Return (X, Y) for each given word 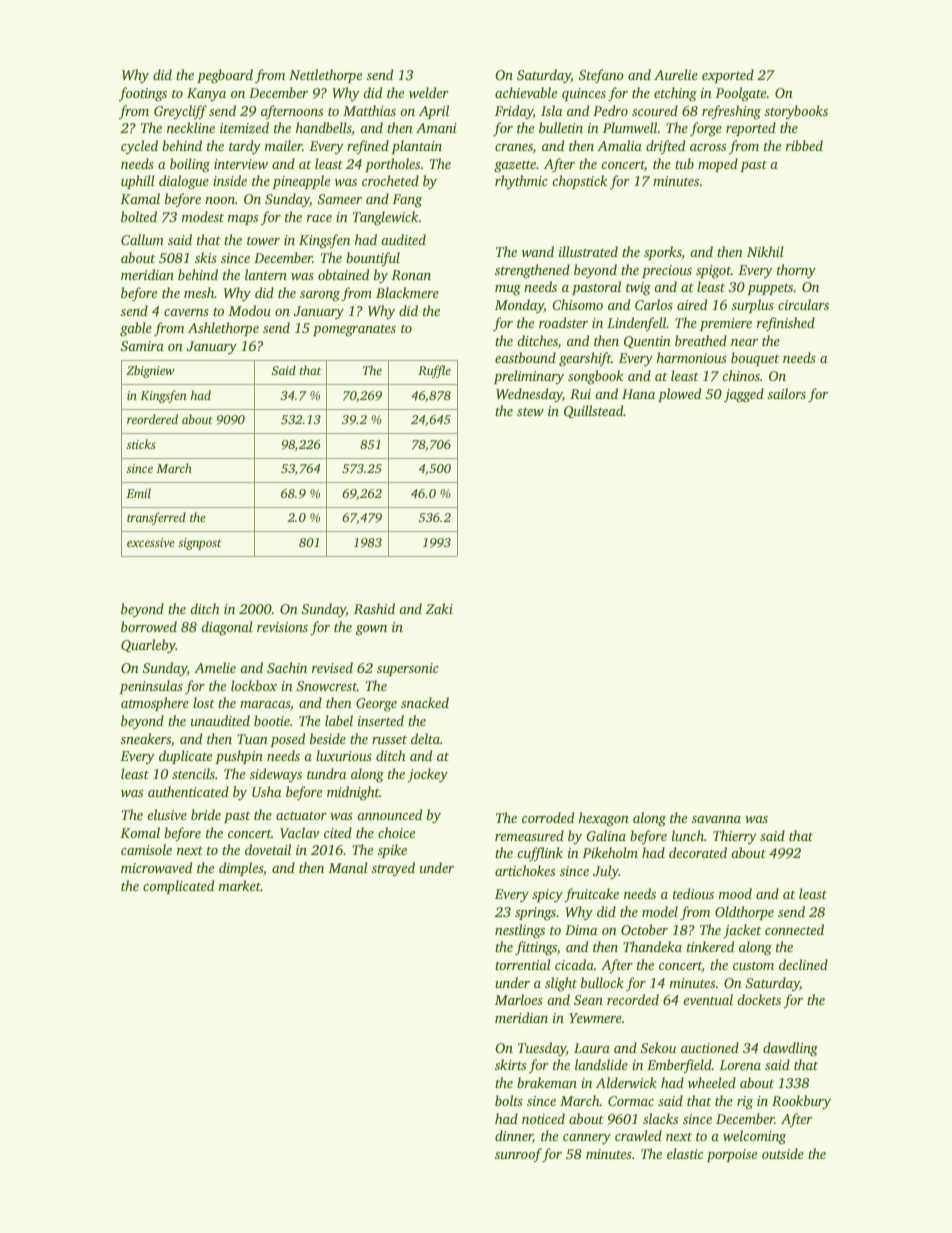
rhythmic (521, 182)
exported (728, 76)
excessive (150, 542)
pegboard (225, 76)
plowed (679, 395)
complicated (178, 887)
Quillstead (594, 412)
